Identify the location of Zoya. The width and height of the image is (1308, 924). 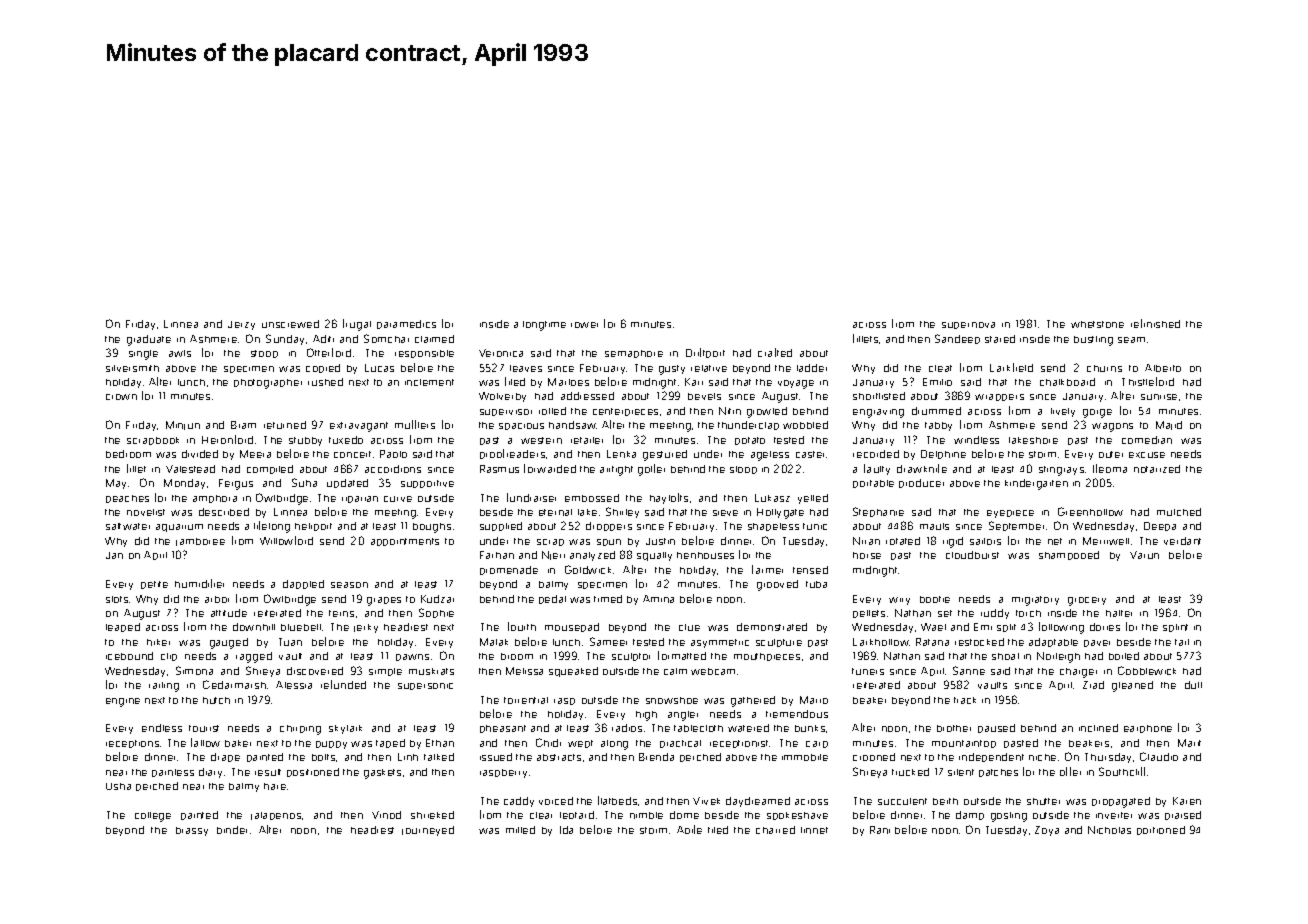
(1047, 831).
